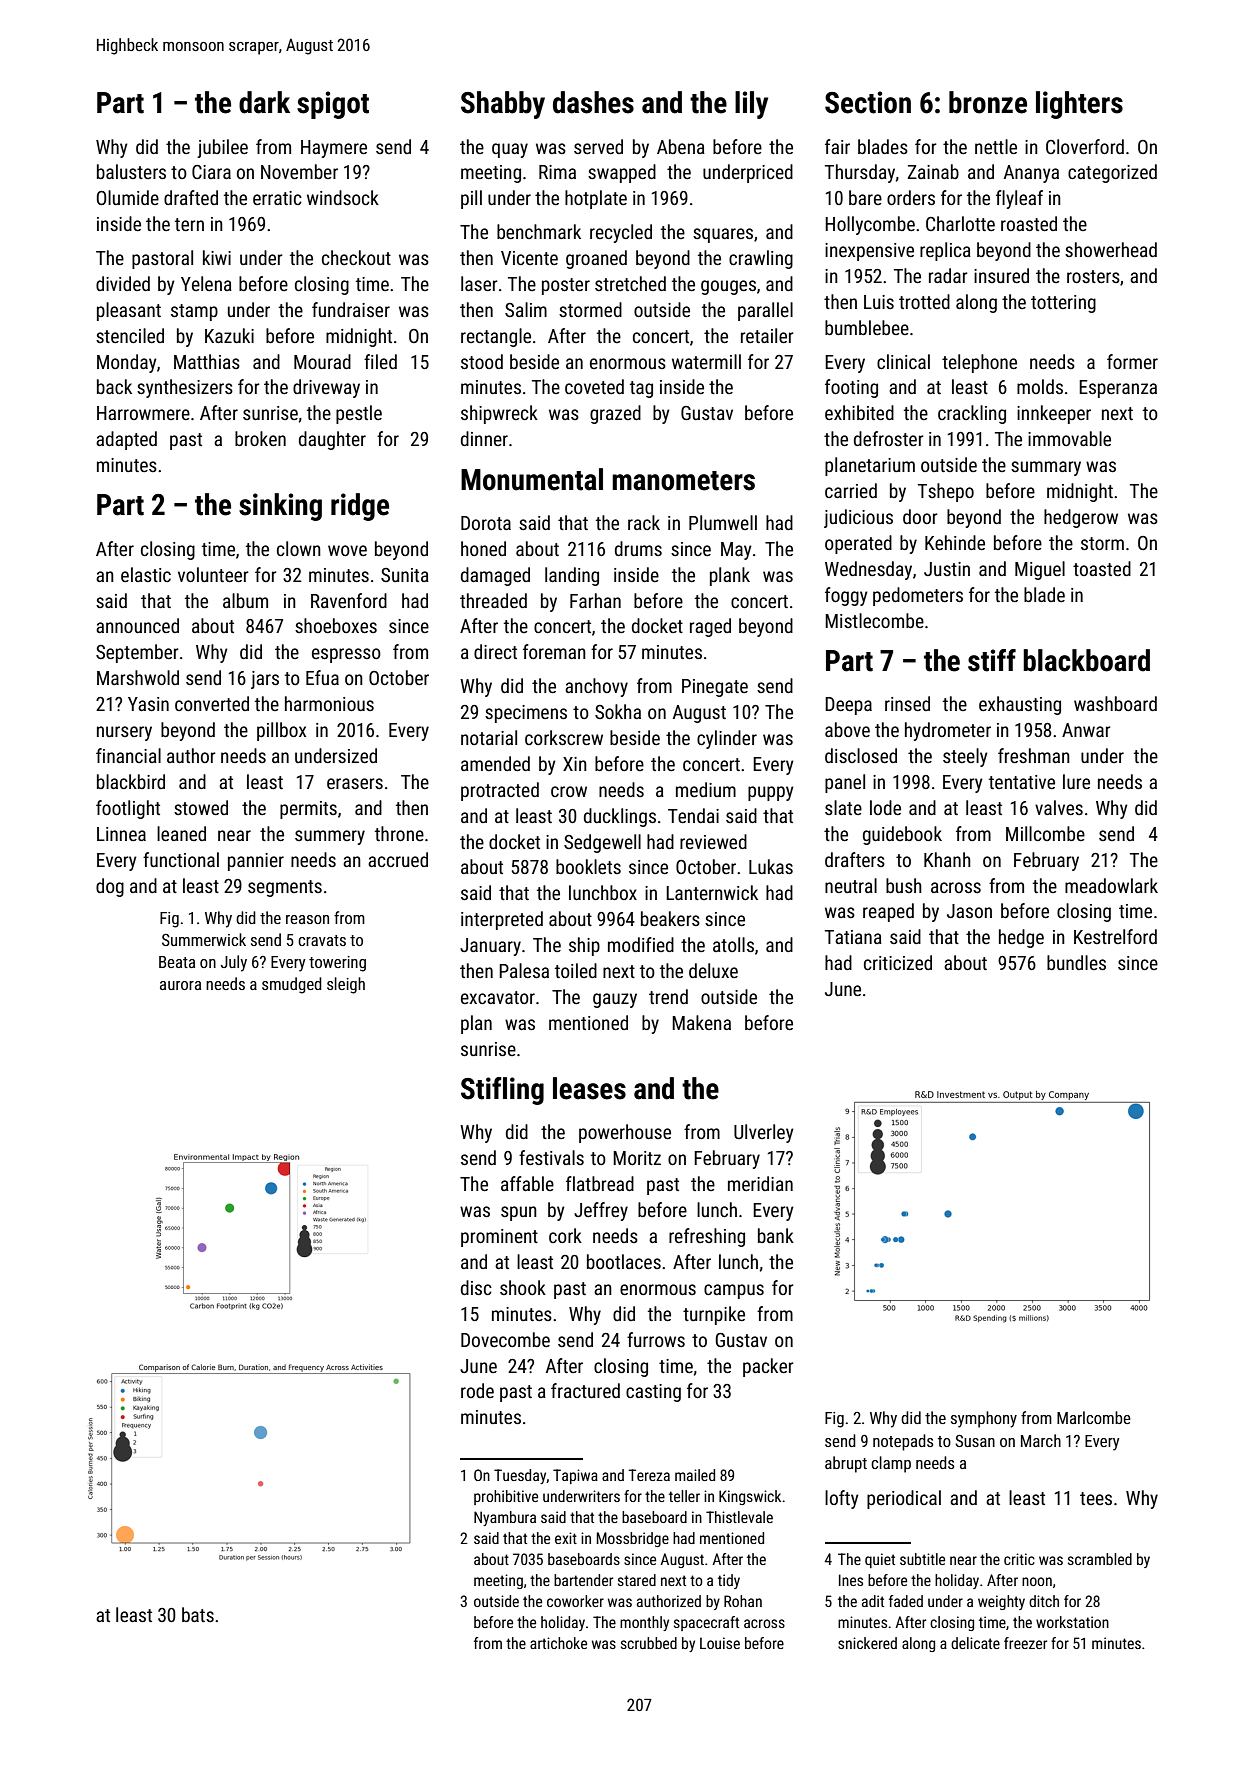  I want to click on reason, so click(307, 919).
